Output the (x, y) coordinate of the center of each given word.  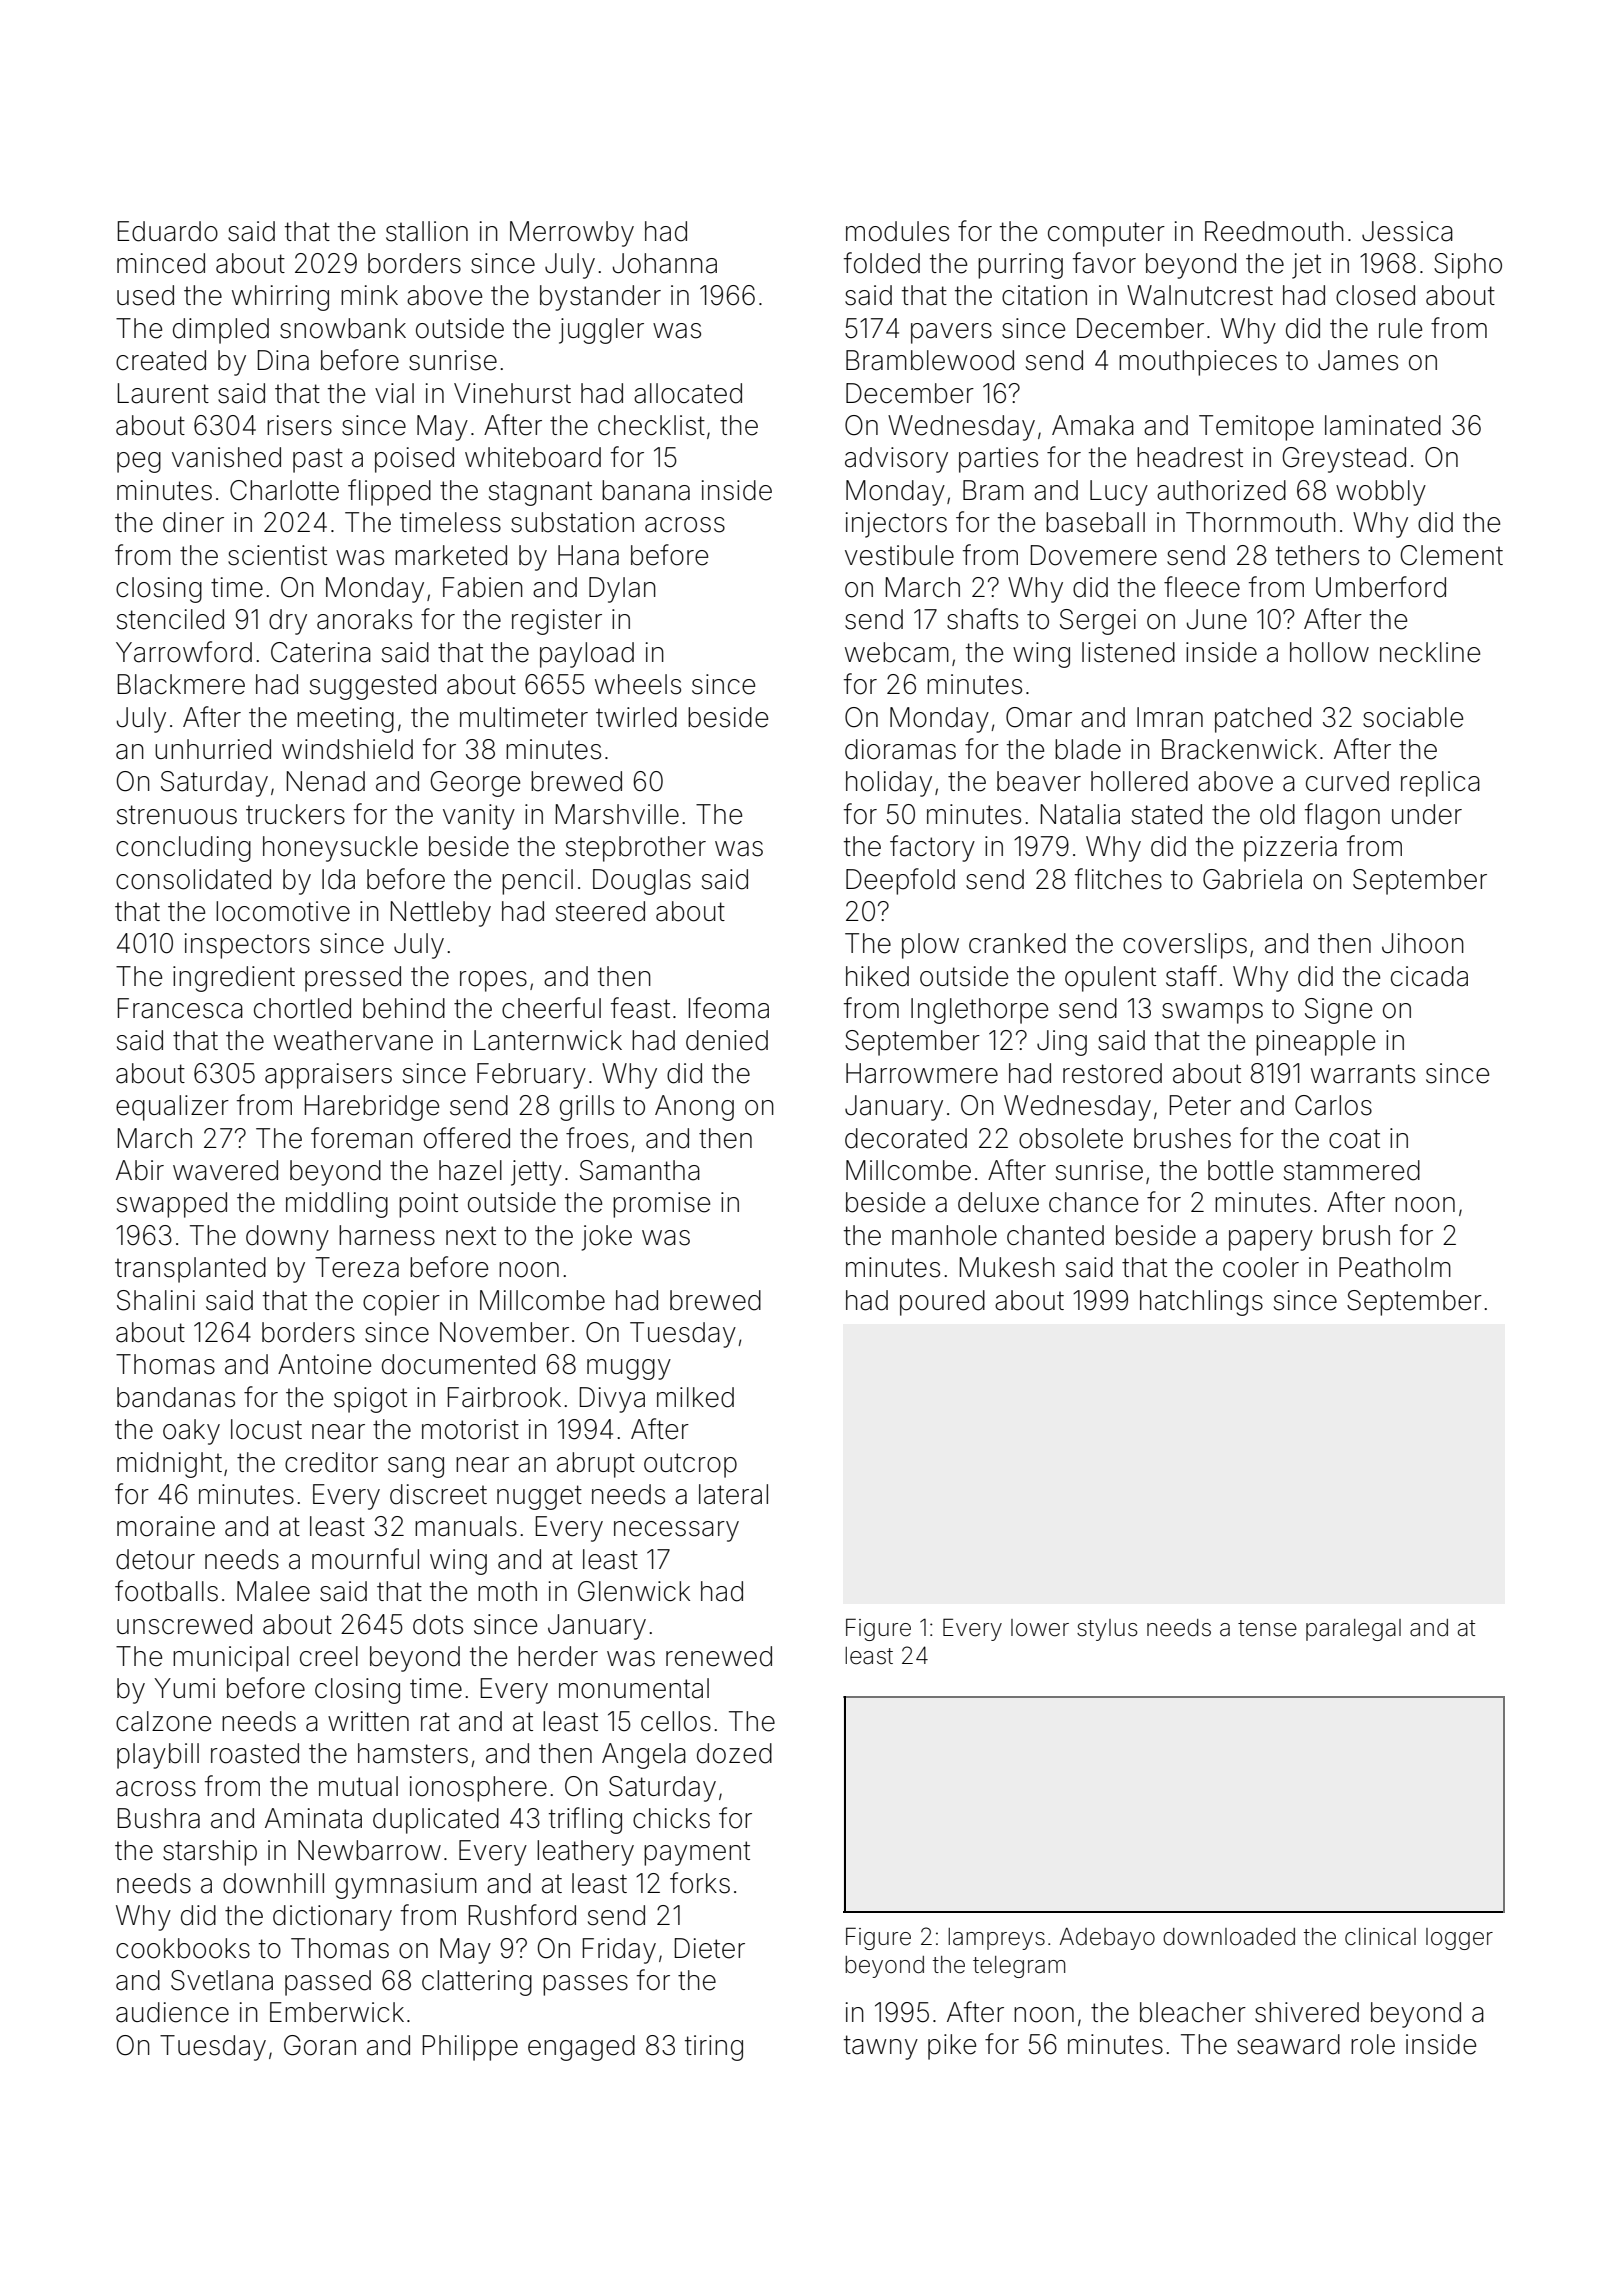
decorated (906, 1138)
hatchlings (1201, 1303)
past (318, 460)
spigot (370, 1400)
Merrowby (572, 234)
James (1358, 360)
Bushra (159, 1818)
